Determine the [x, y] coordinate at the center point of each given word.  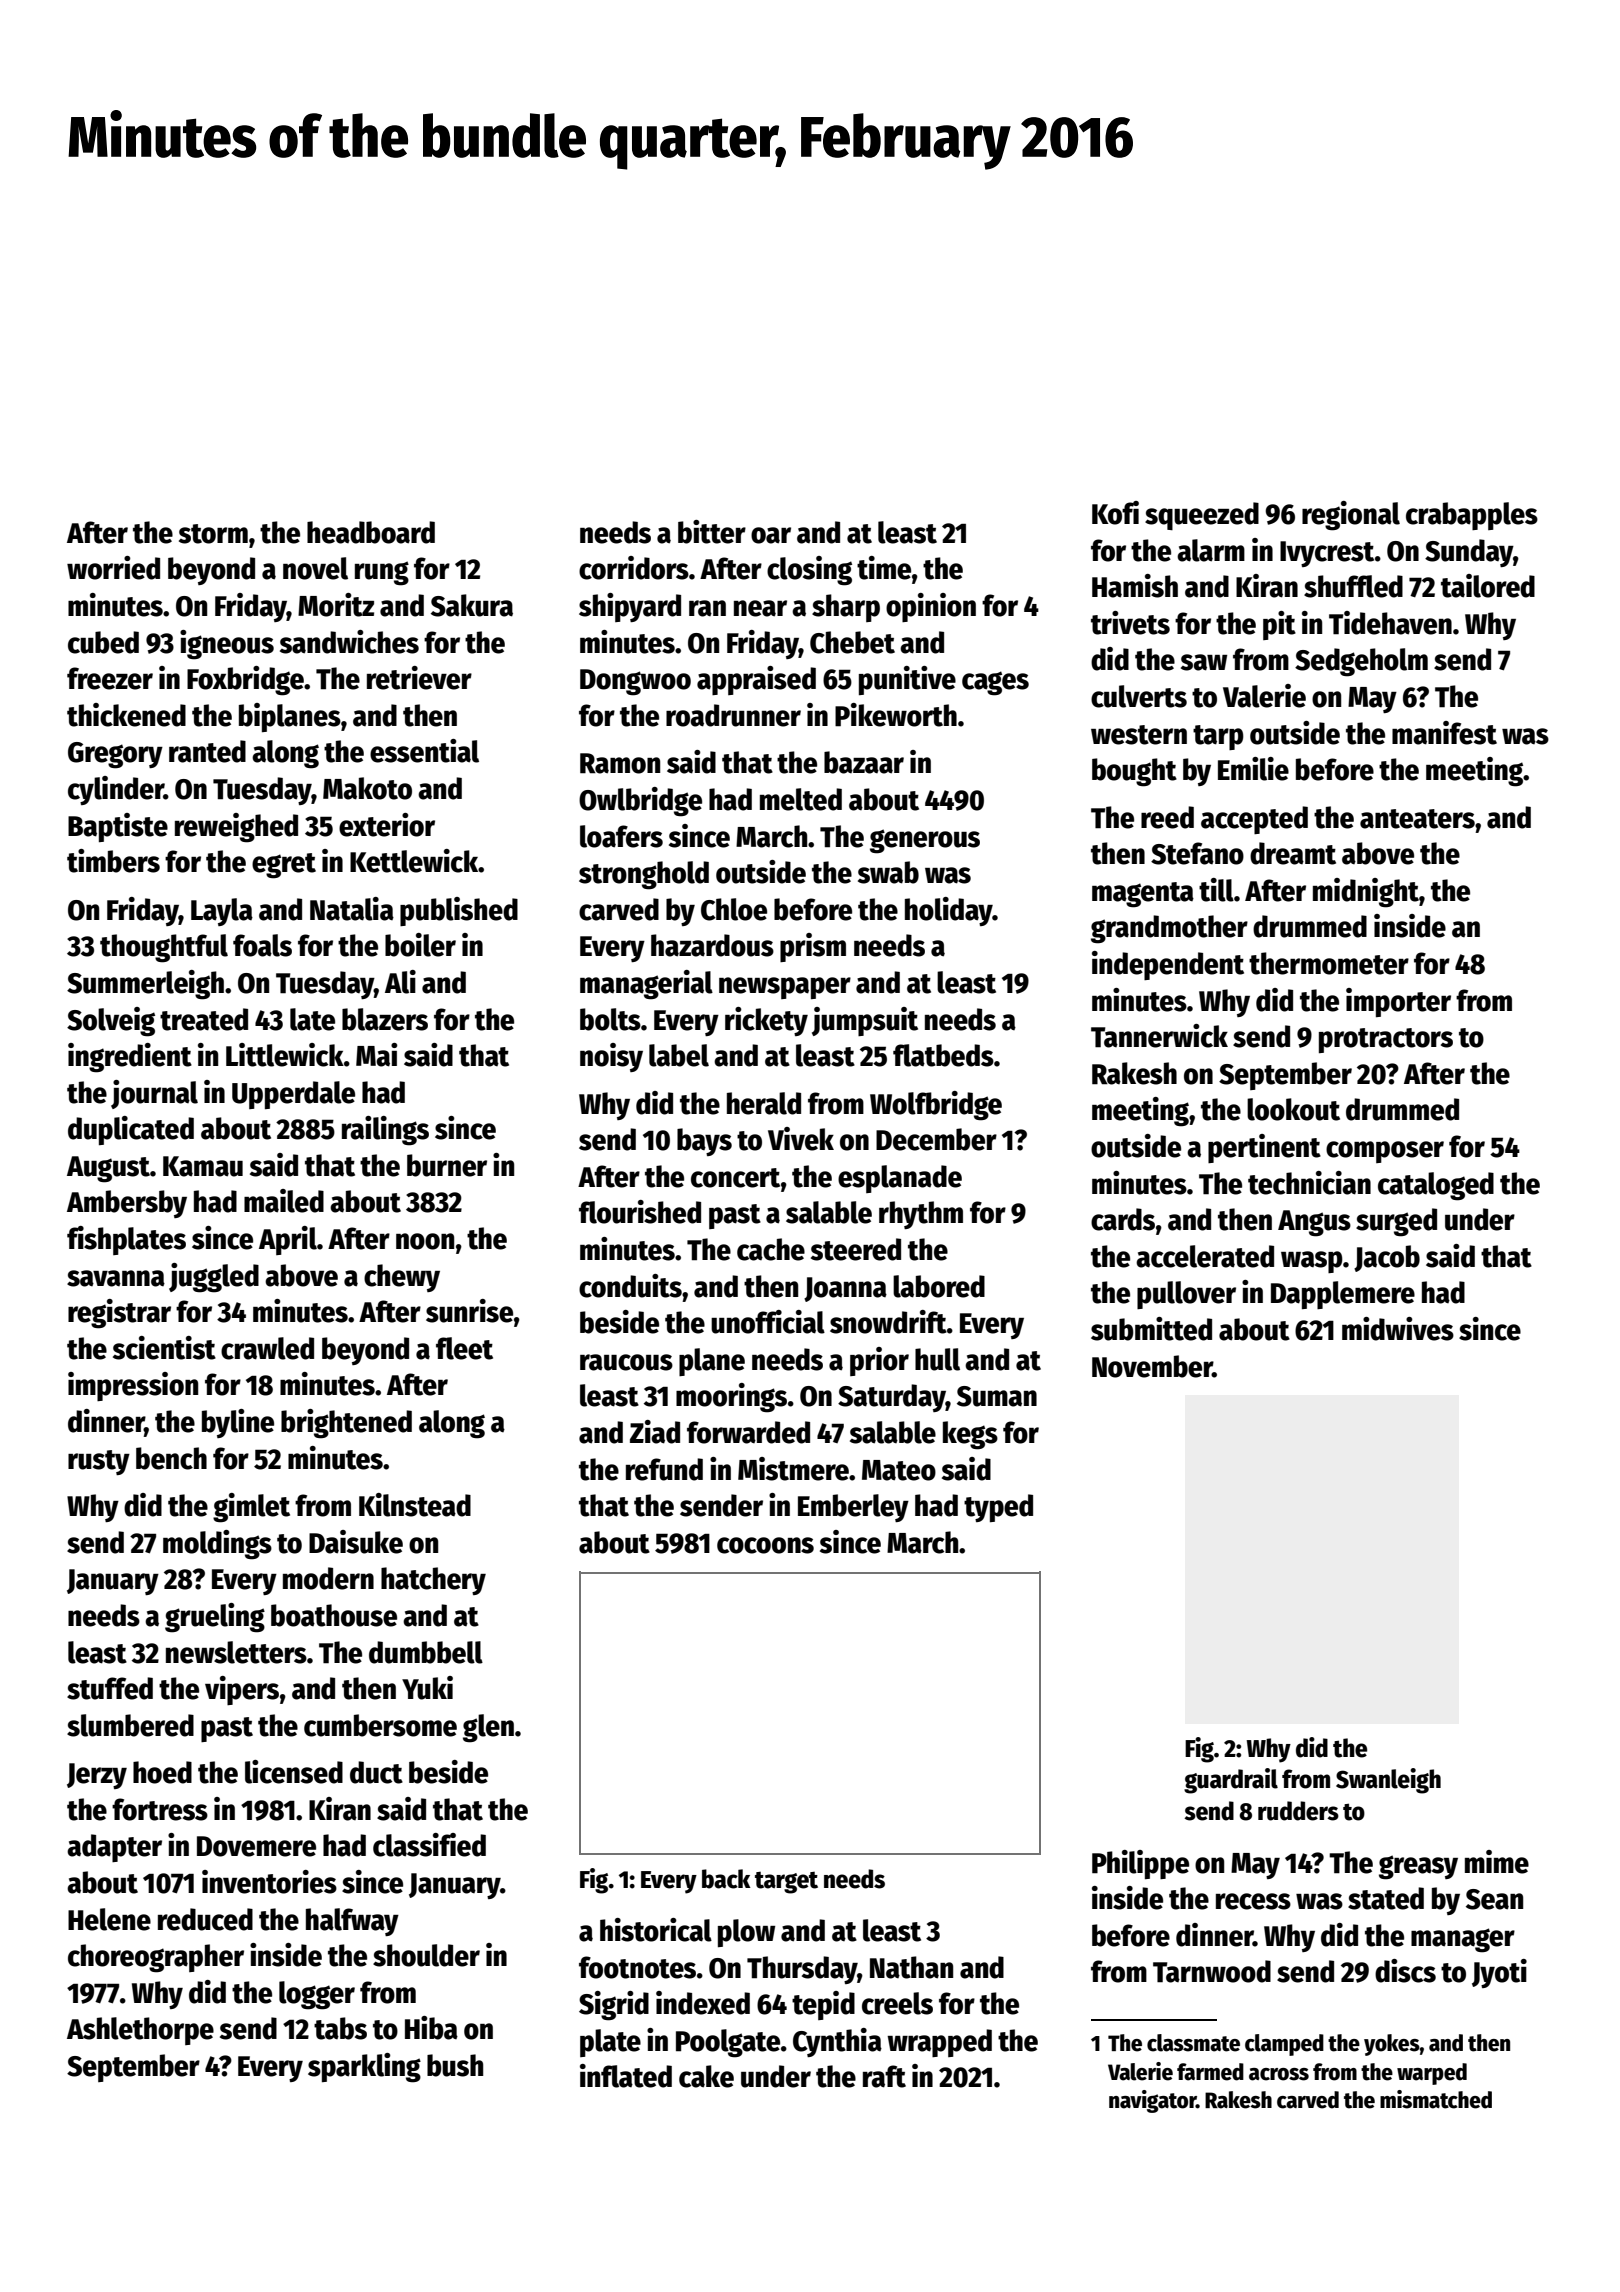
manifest [1444, 733]
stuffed [110, 1688]
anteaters [1417, 819]
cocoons [765, 1545]
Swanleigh [1388, 1781]
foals [262, 945]
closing [809, 571]
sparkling [364, 2068]
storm [213, 534]
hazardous [712, 945]
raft [884, 2076]
